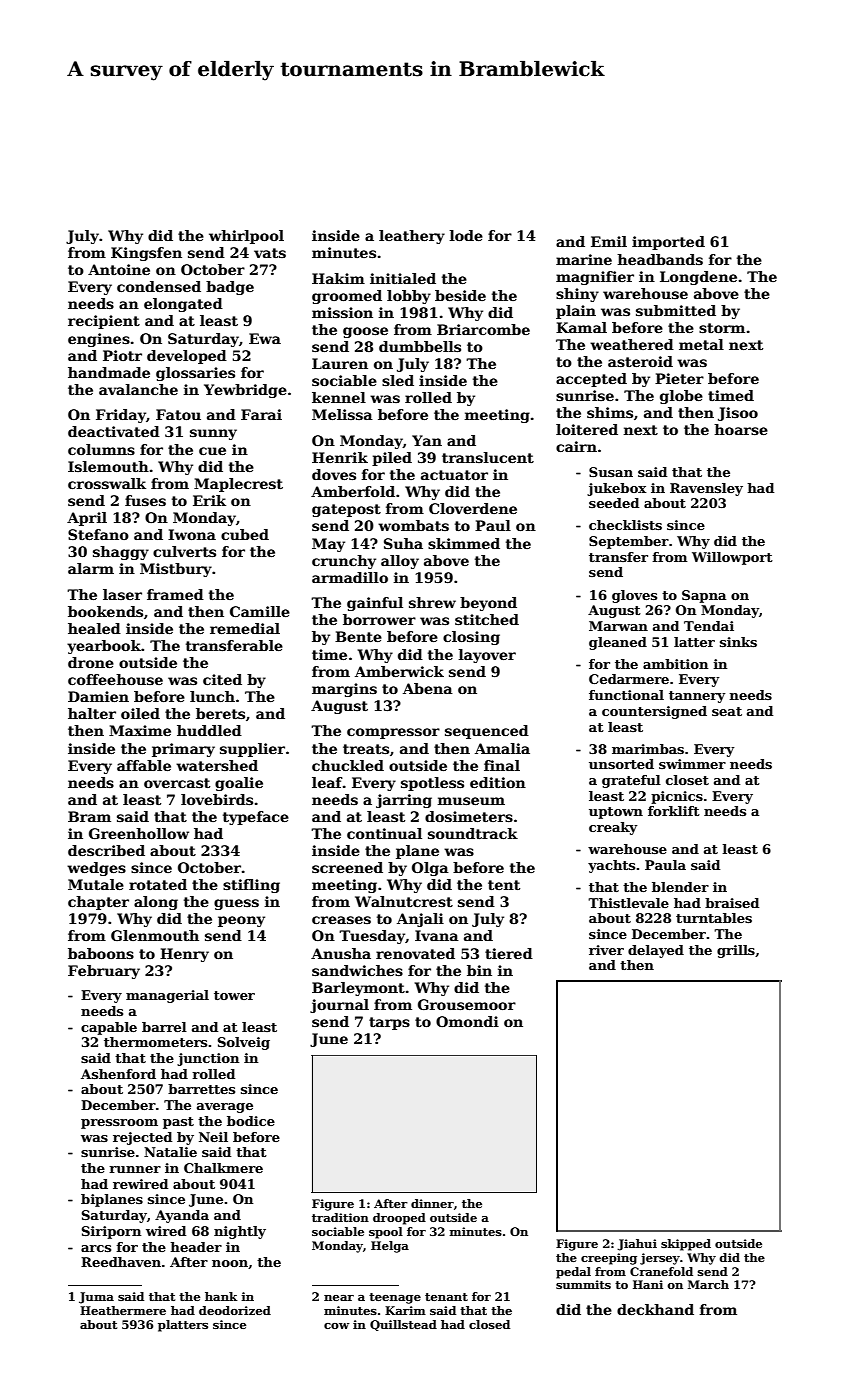 This image has width=849, height=1400. What do you see at coordinates (344, 690) in the image?
I see `margins` at bounding box center [344, 690].
